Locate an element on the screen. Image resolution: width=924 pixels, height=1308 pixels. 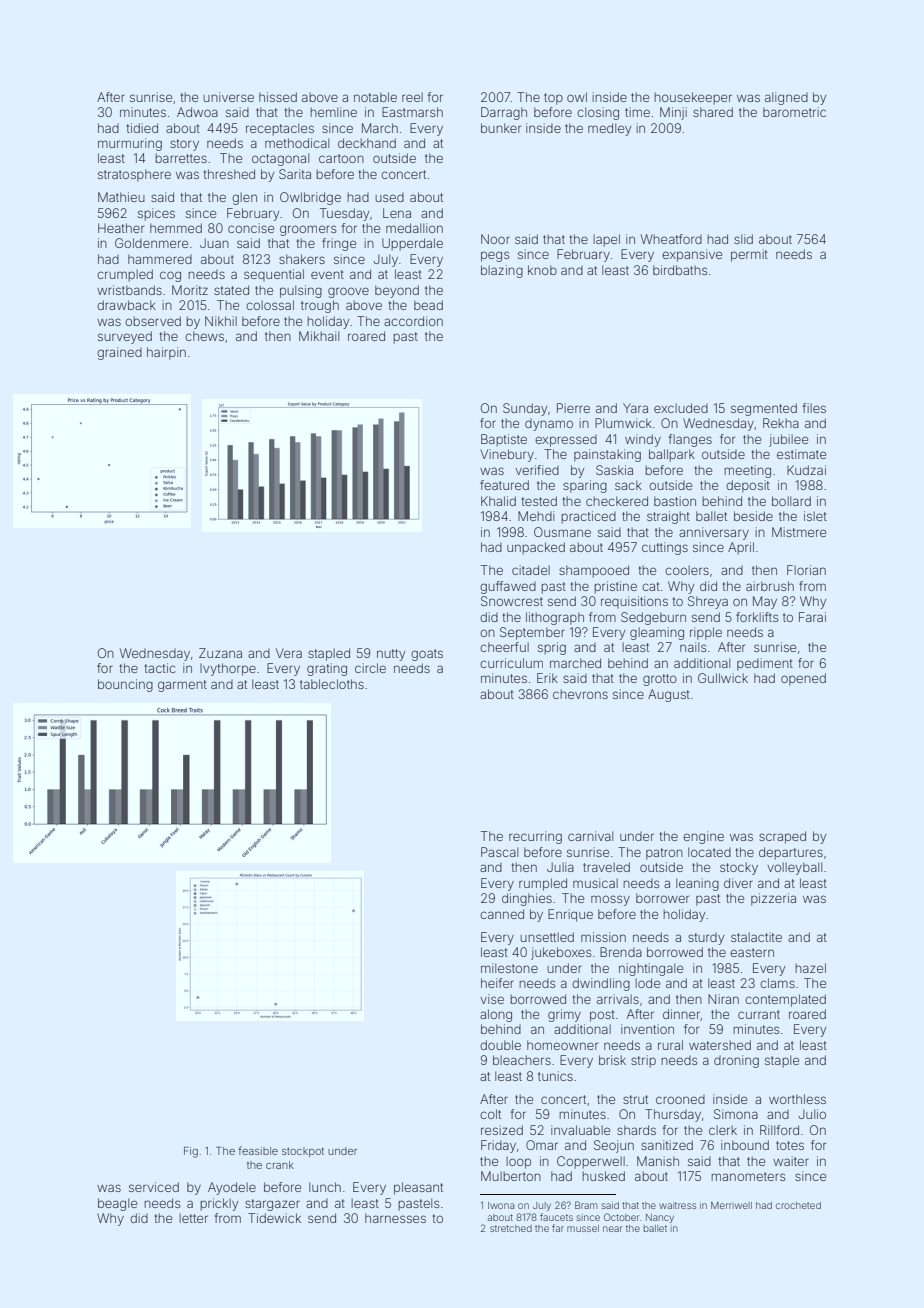
strip is located at coordinates (643, 1061).
